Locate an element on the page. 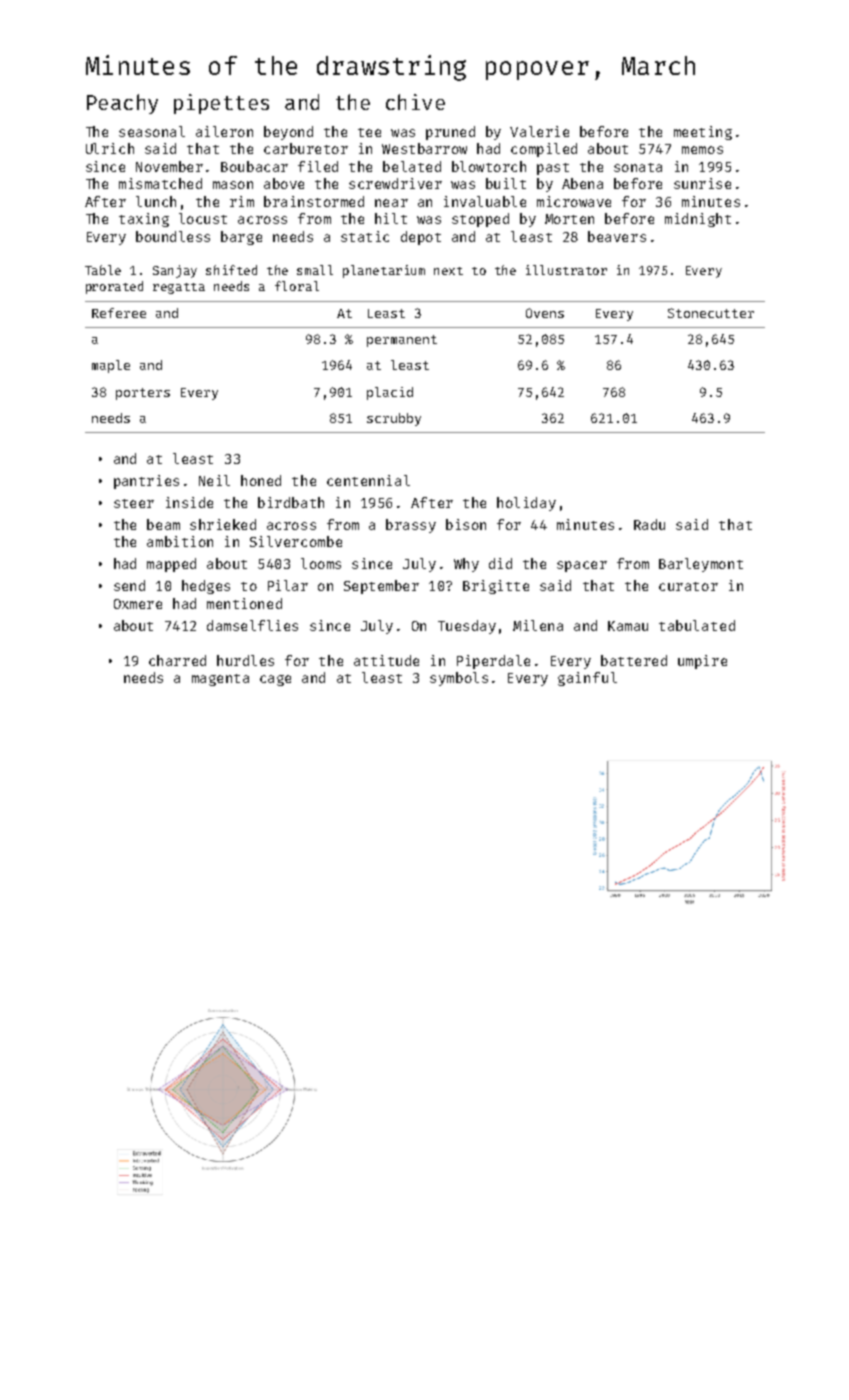 Image resolution: width=849 pixels, height=1400 pixels. Westbarrow is located at coordinates (424, 148).
